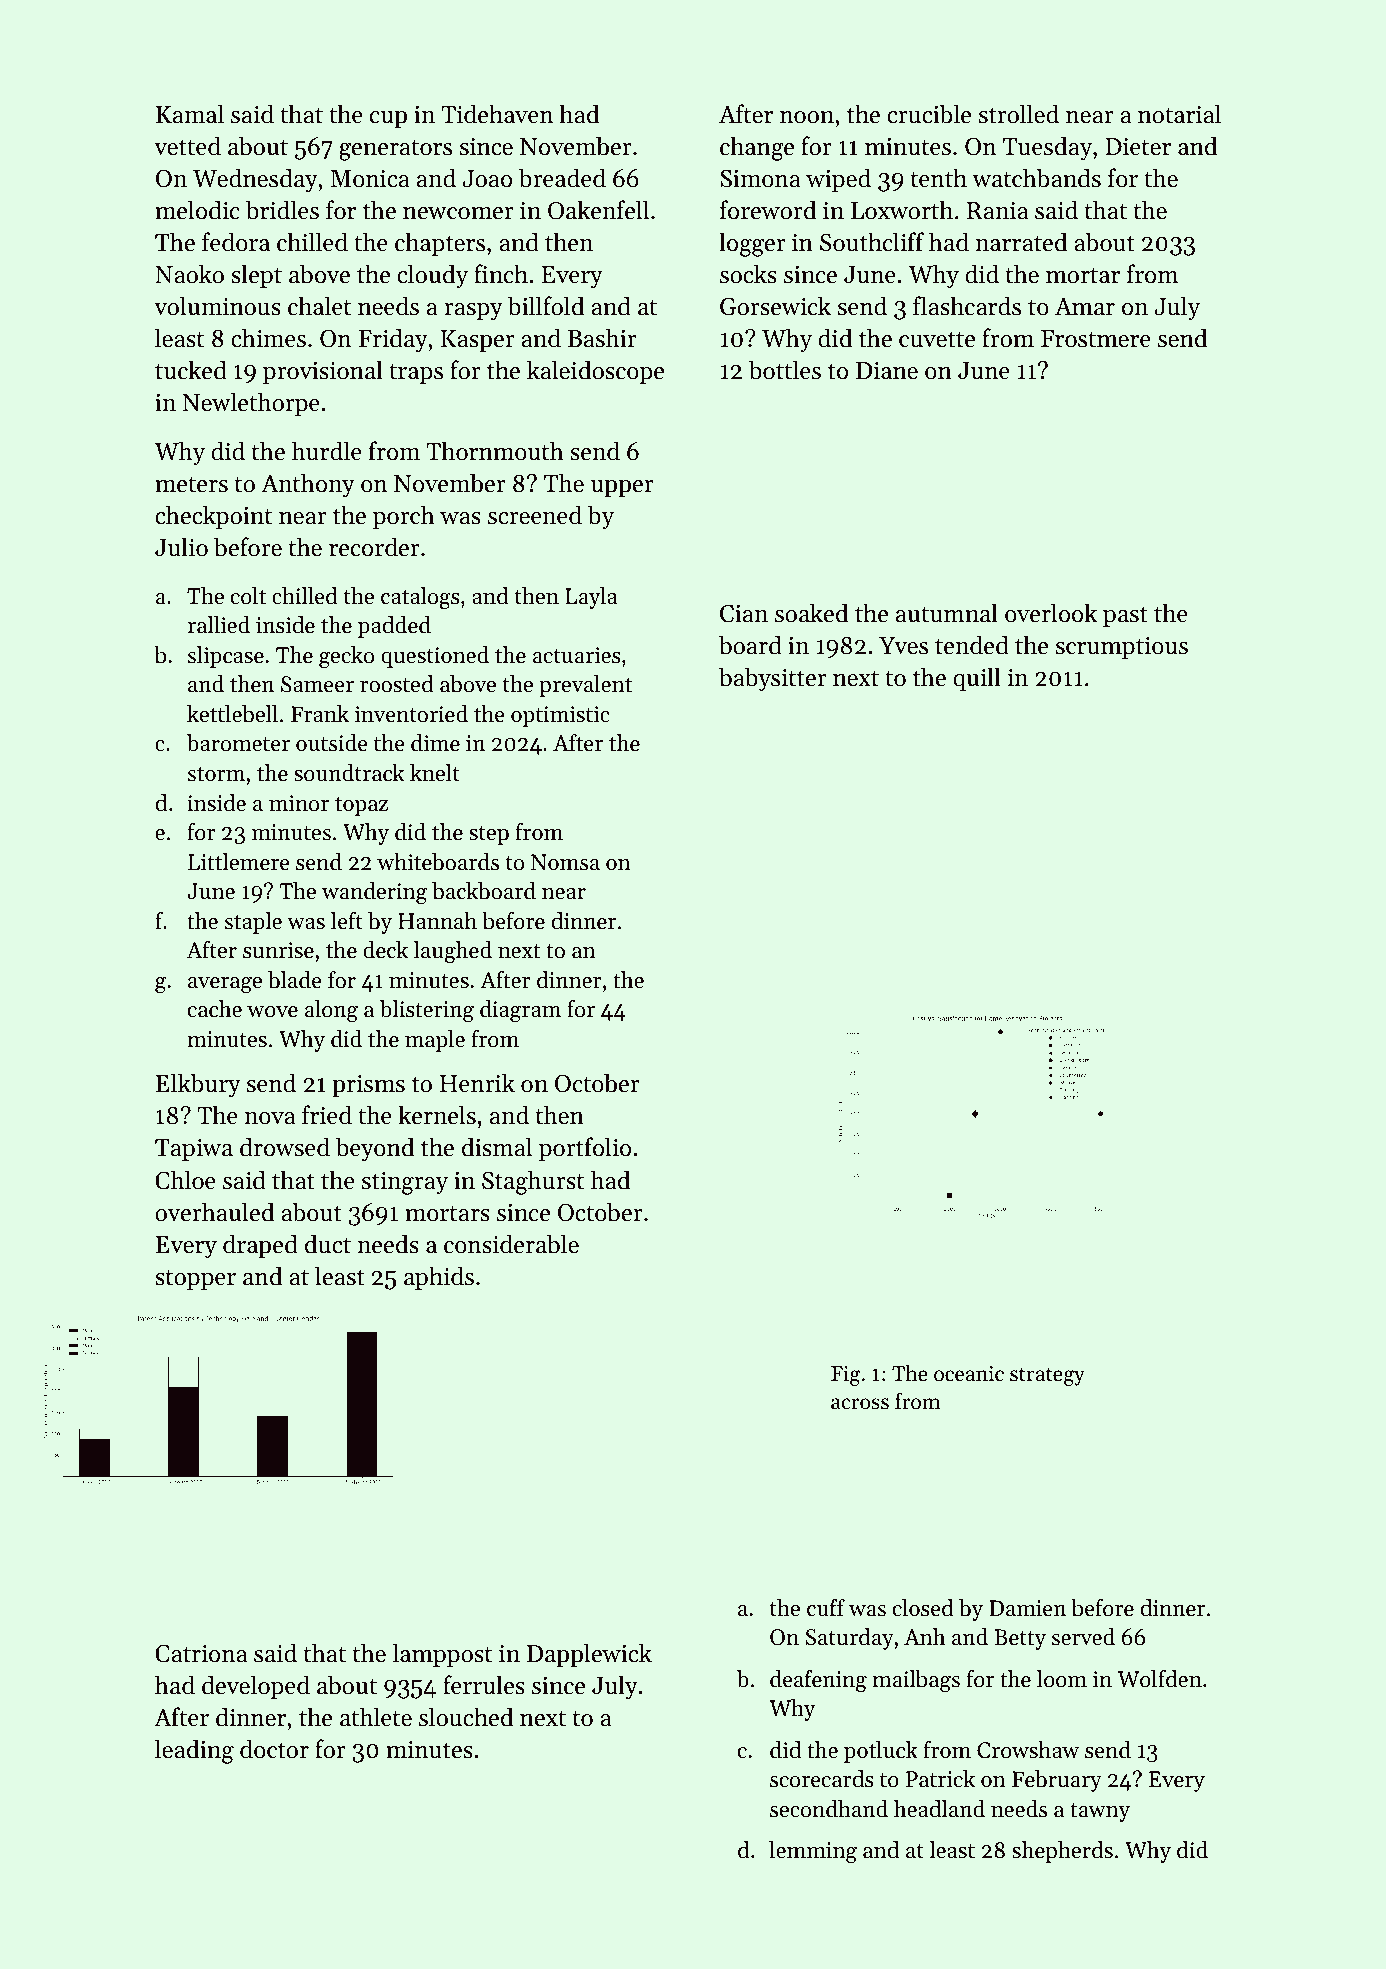  Describe the element at coordinates (194, 1751) in the document. I see `leading` at that location.
